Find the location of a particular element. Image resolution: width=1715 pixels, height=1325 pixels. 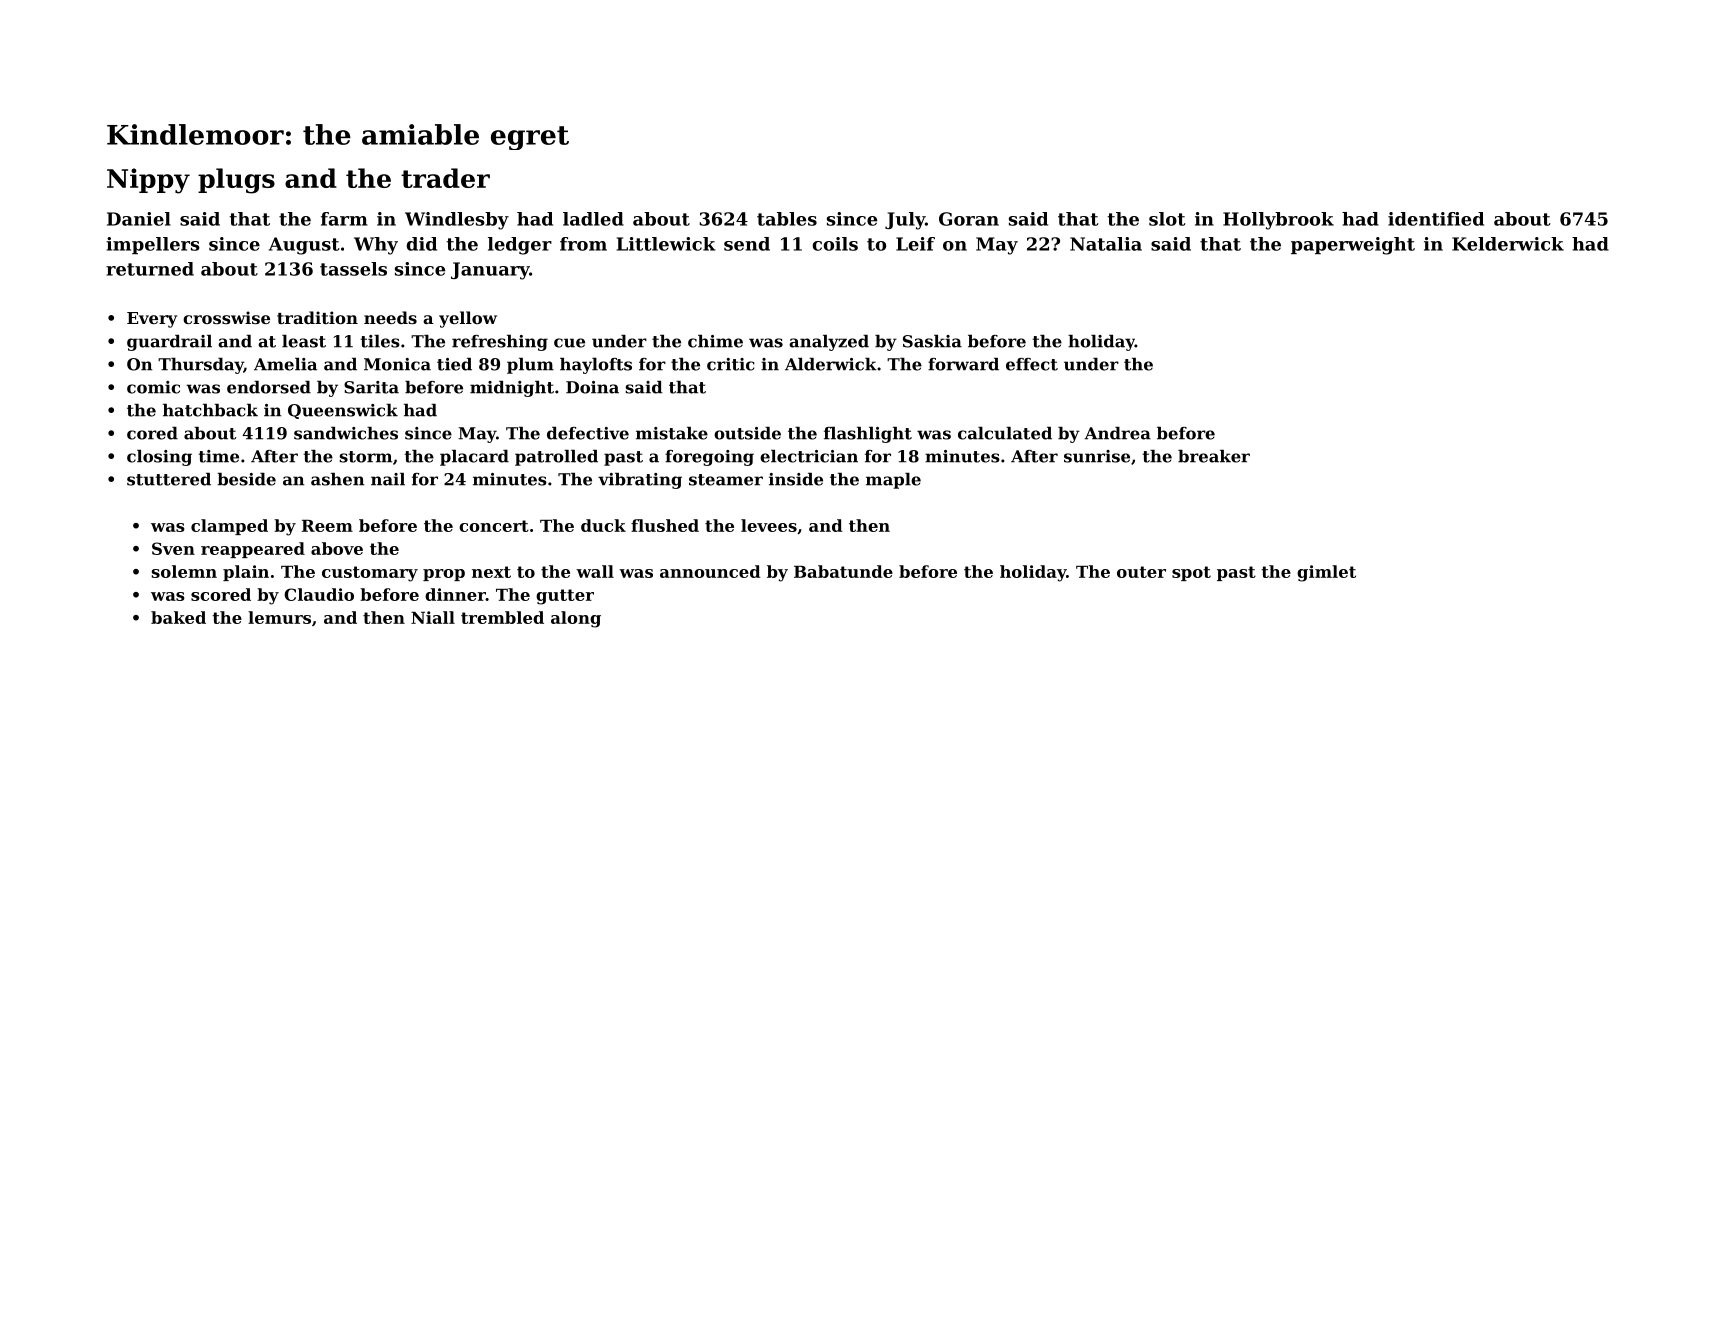

endorsed is located at coordinates (269, 387).
